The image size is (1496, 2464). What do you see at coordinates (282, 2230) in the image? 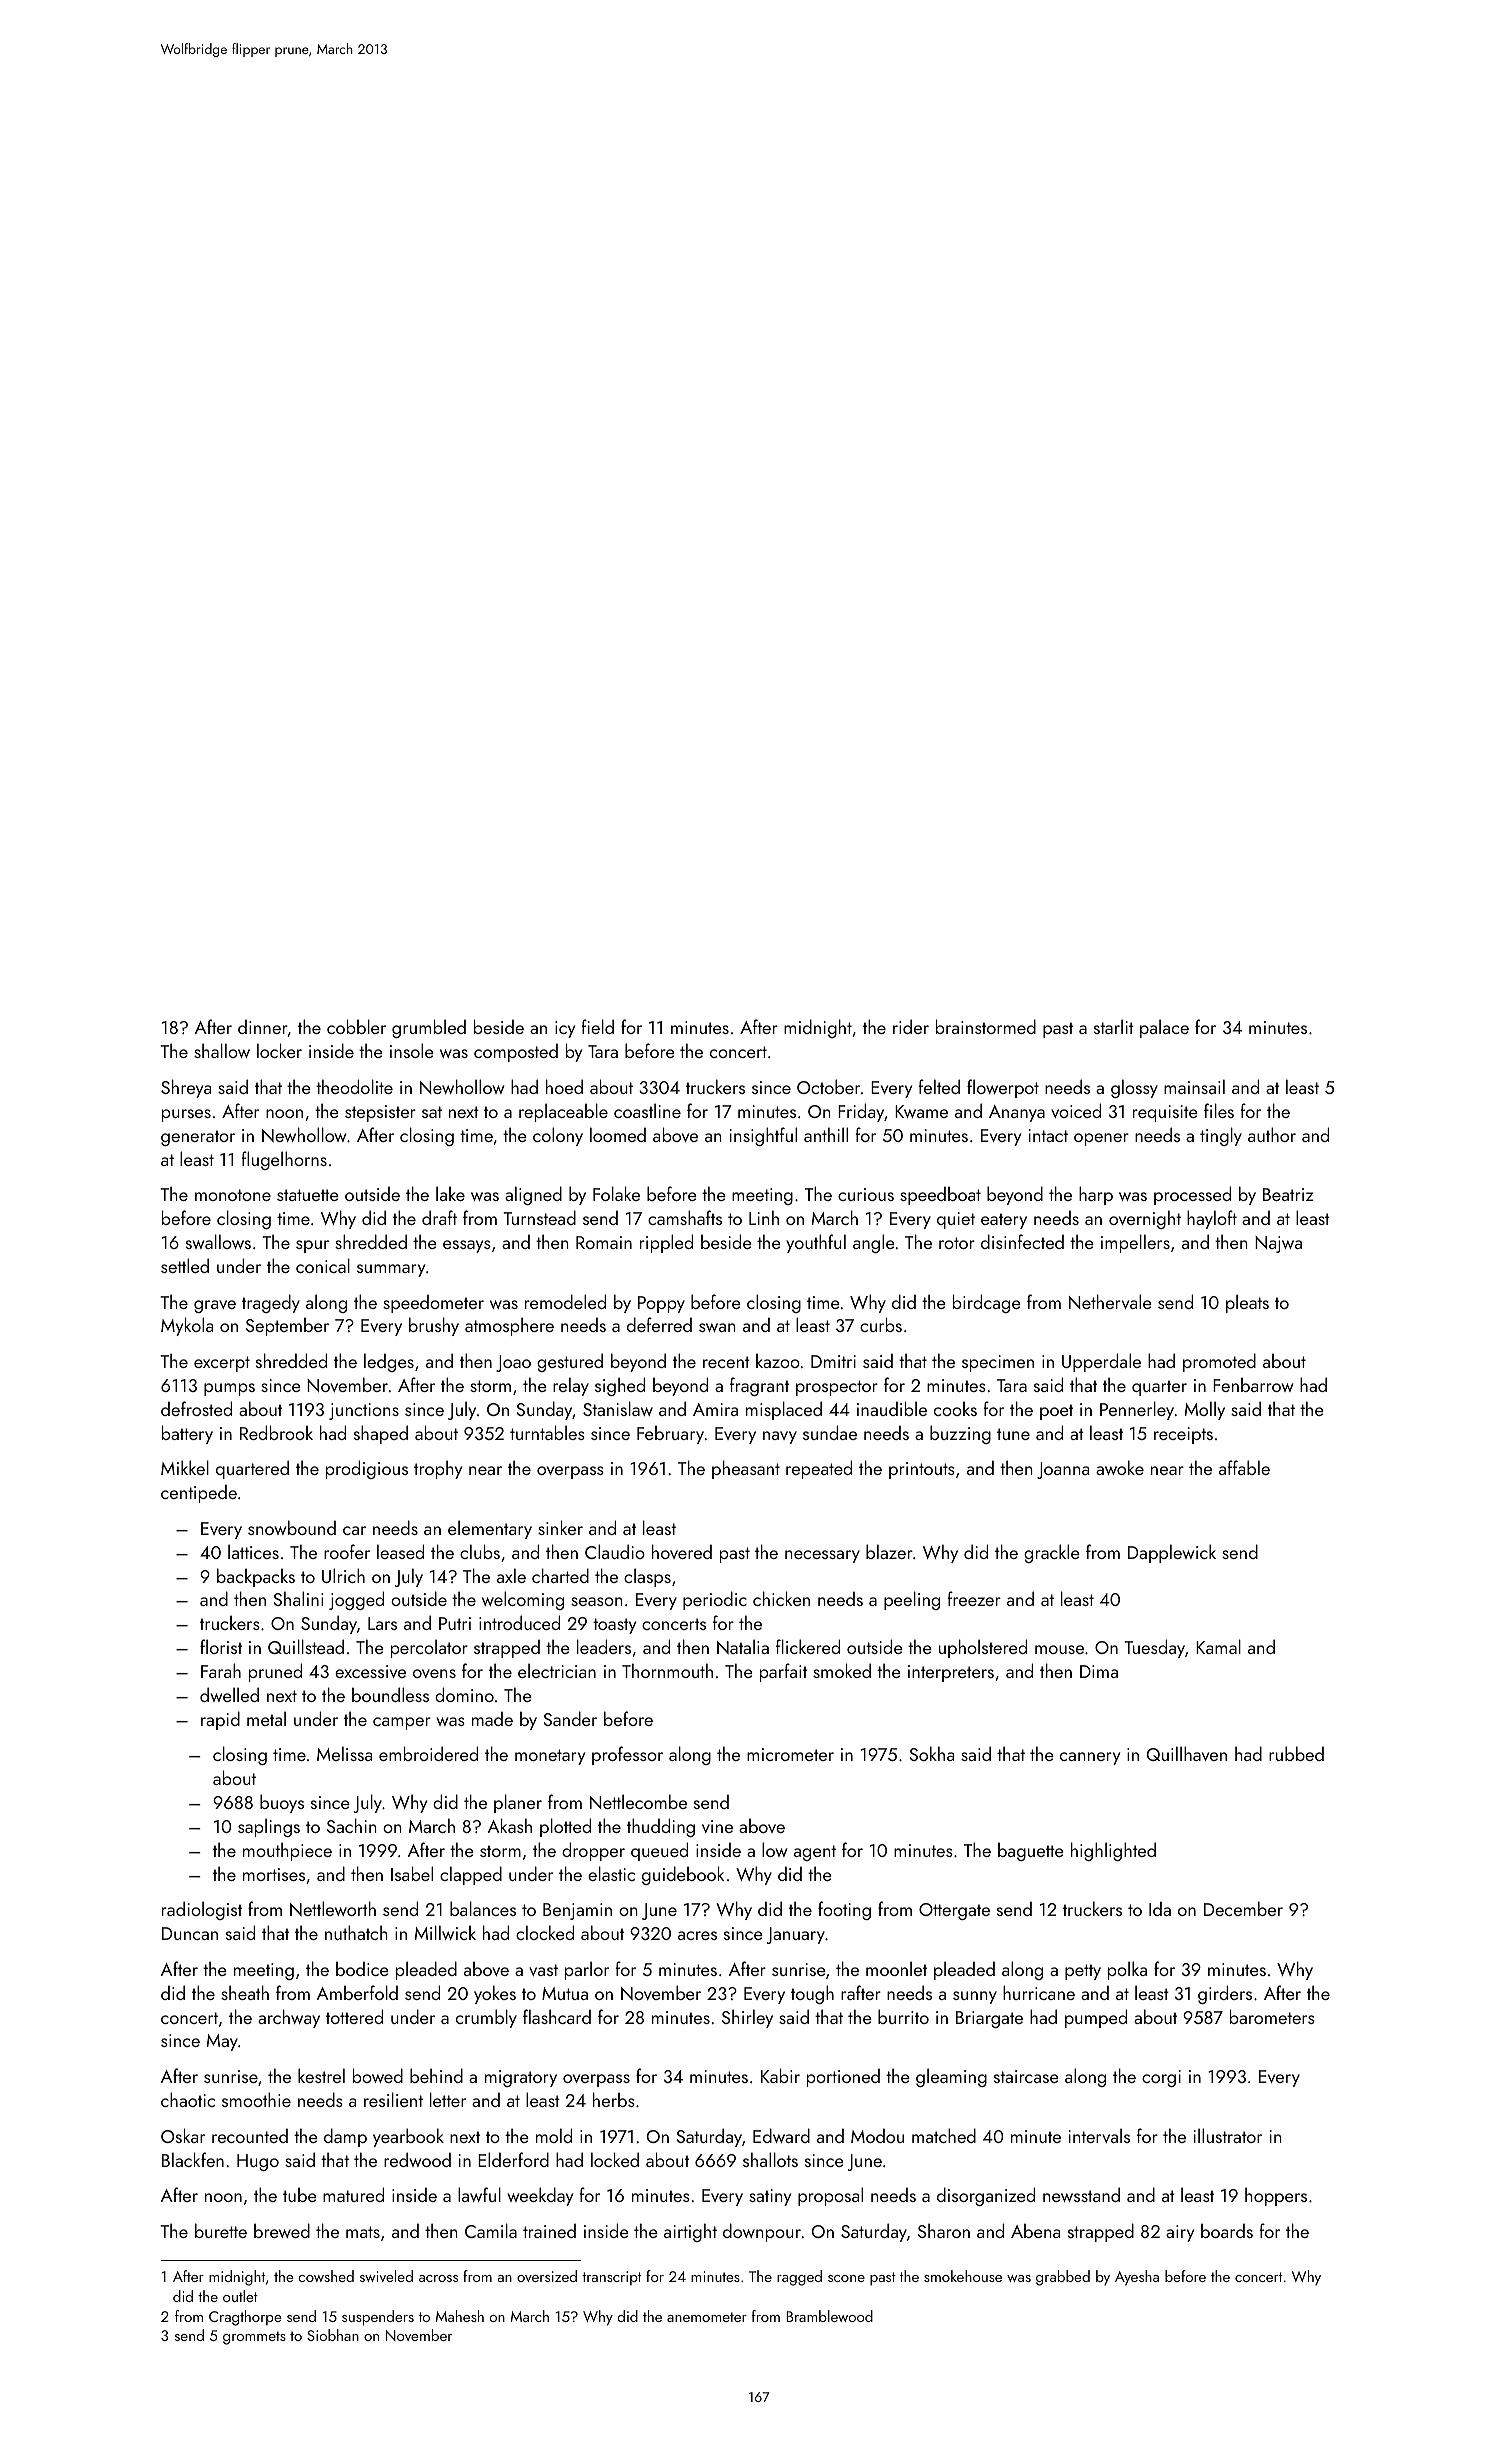
I see `brewed` at bounding box center [282, 2230].
